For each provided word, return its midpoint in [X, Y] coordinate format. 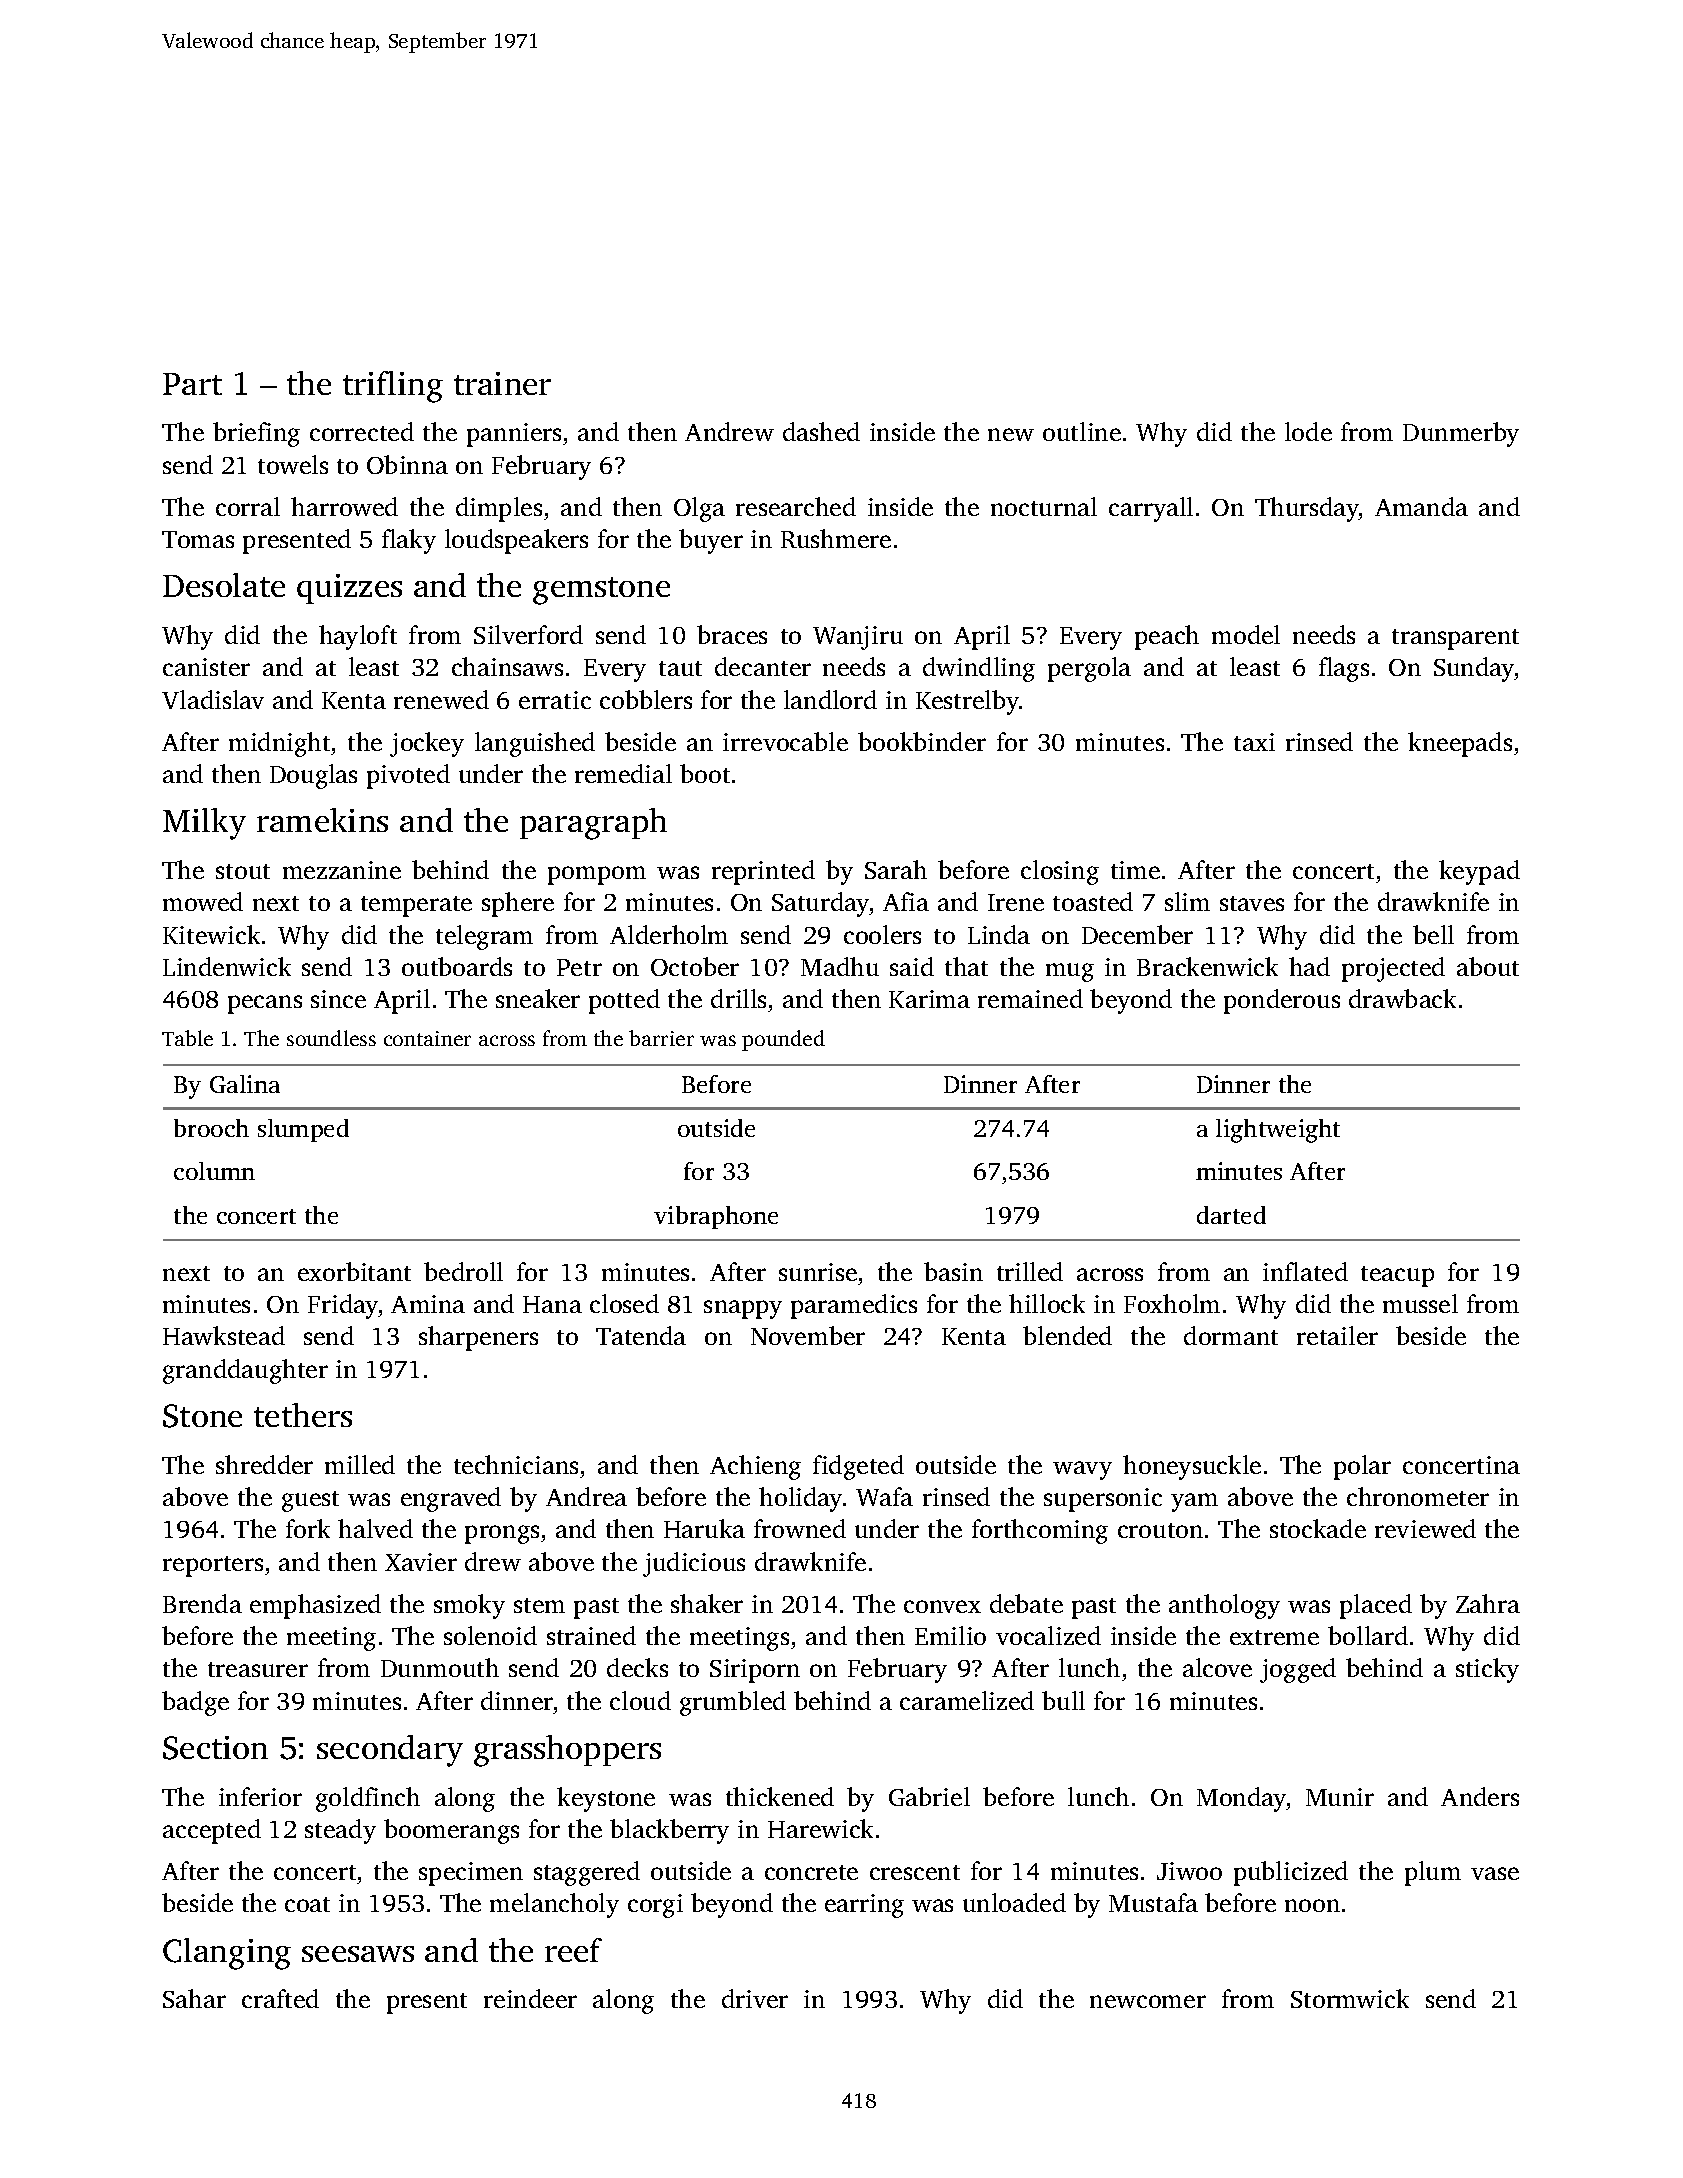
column [214, 1171]
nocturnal [1044, 506]
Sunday [1474, 669]
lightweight [1278, 1131]
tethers [303, 1415]
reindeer [530, 1998]
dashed [821, 431]
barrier [661, 1038]
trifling [393, 387]
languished [535, 744]
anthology [1224, 1606]
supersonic [1103, 1500]
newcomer [1148, 2001]
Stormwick [1350, 1998]
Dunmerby [1461, 434]
